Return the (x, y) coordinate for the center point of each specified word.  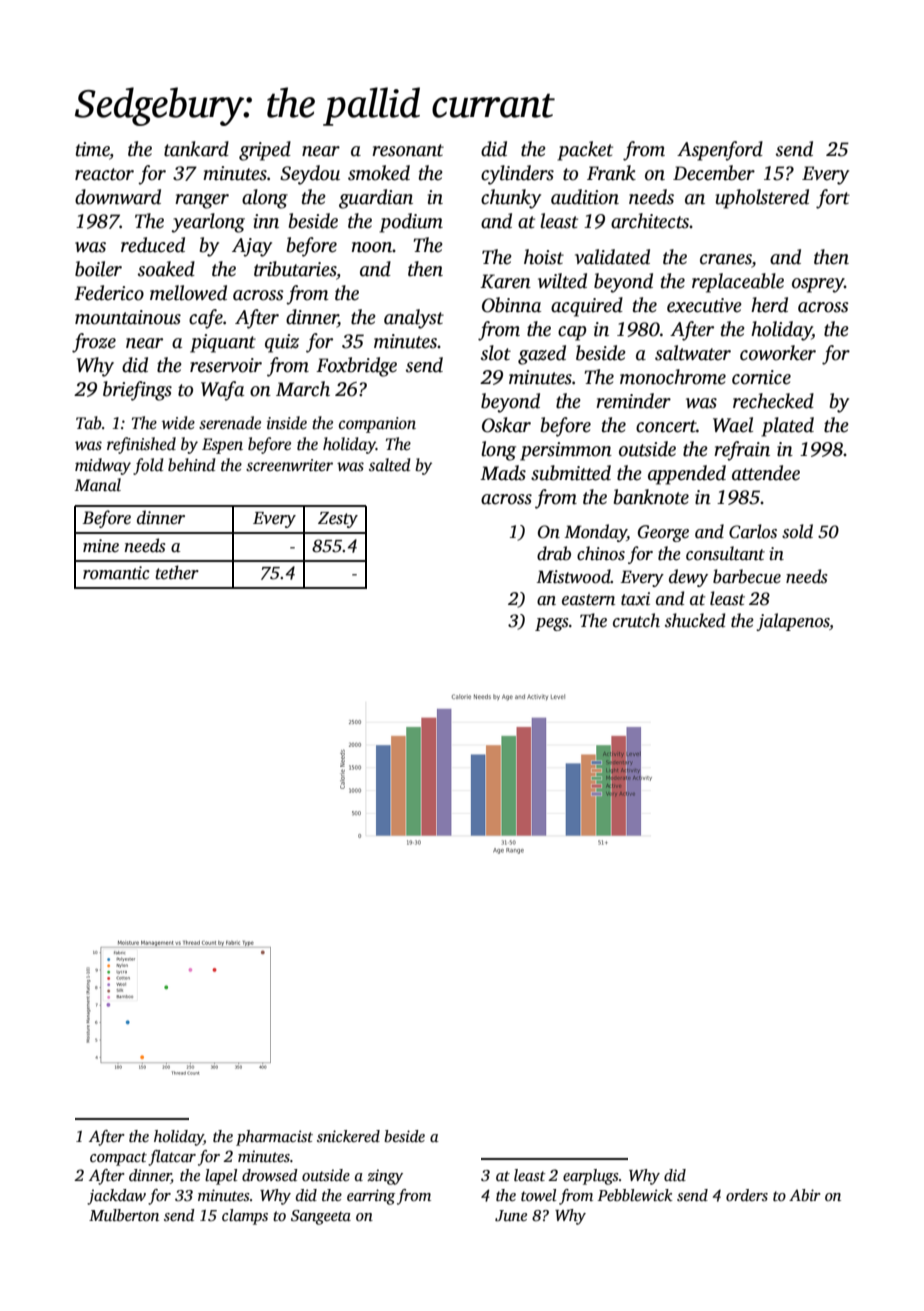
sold (797, 531)
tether (177, 572)
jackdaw (116, 1197)
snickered (348, 1136)
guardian (376, 199)
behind (191, 464)
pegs (552, 624)
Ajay (252, 247)
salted (389, 465)
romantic (116, 573)
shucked (695, 620)
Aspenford (720, 151)
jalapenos (793, 622)
